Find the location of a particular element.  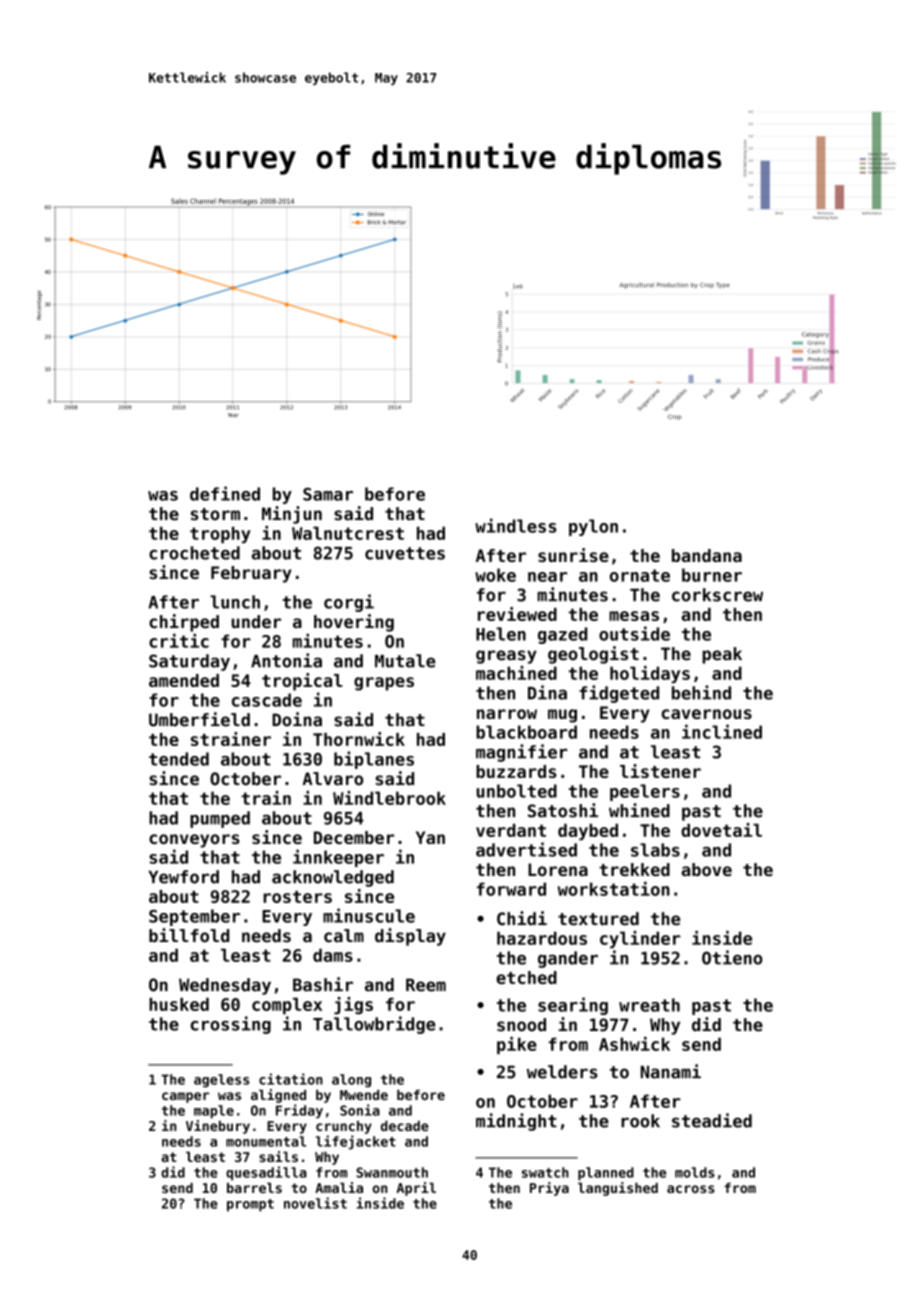

camper is located at coordinates (185, 1097).
